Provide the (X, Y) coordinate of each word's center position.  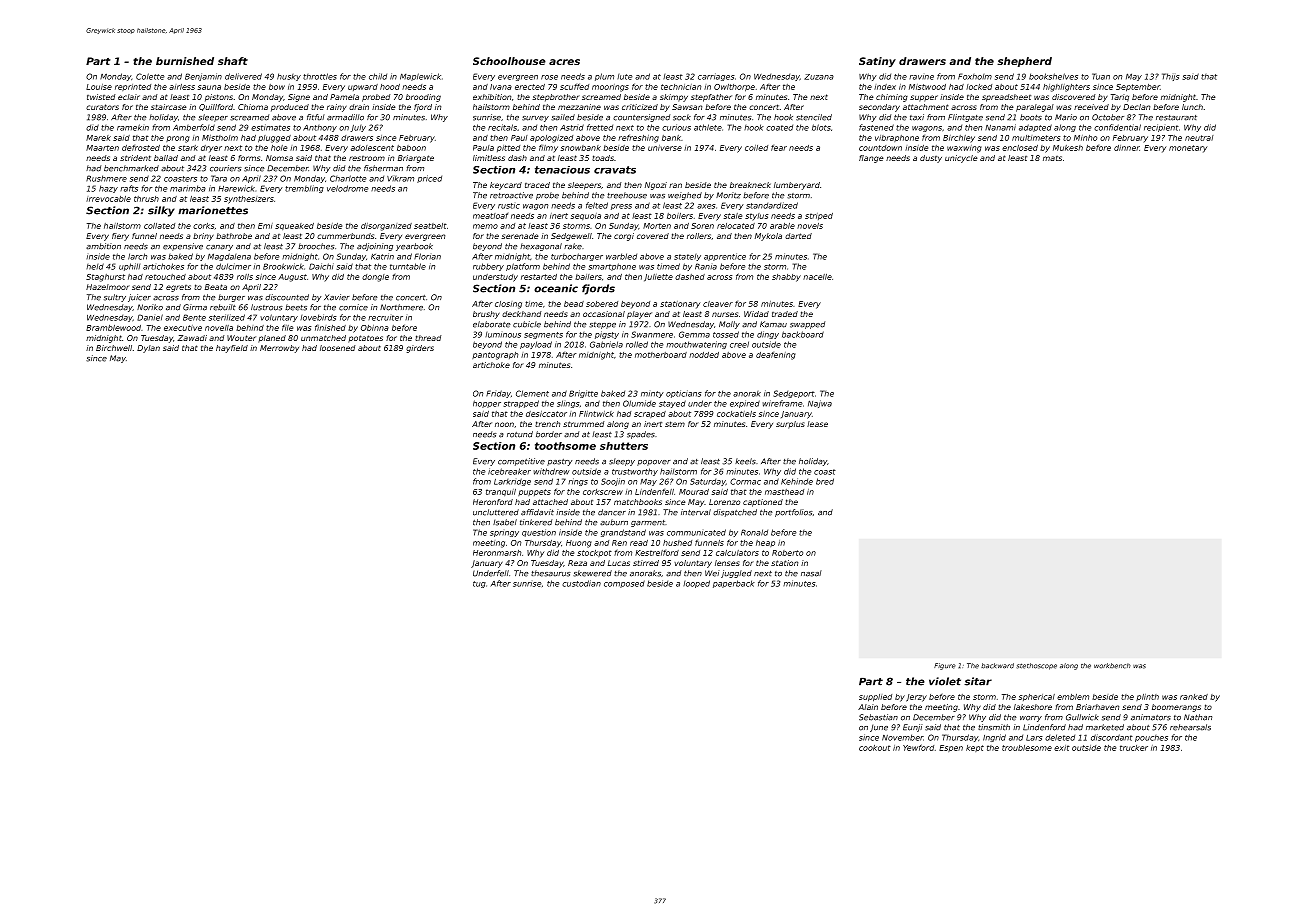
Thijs (1171, 77)
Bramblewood (113, 328)
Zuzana (819, 77)
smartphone (612, 267)
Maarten (102, 148)
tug (479, 584)
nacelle (817, 277)
